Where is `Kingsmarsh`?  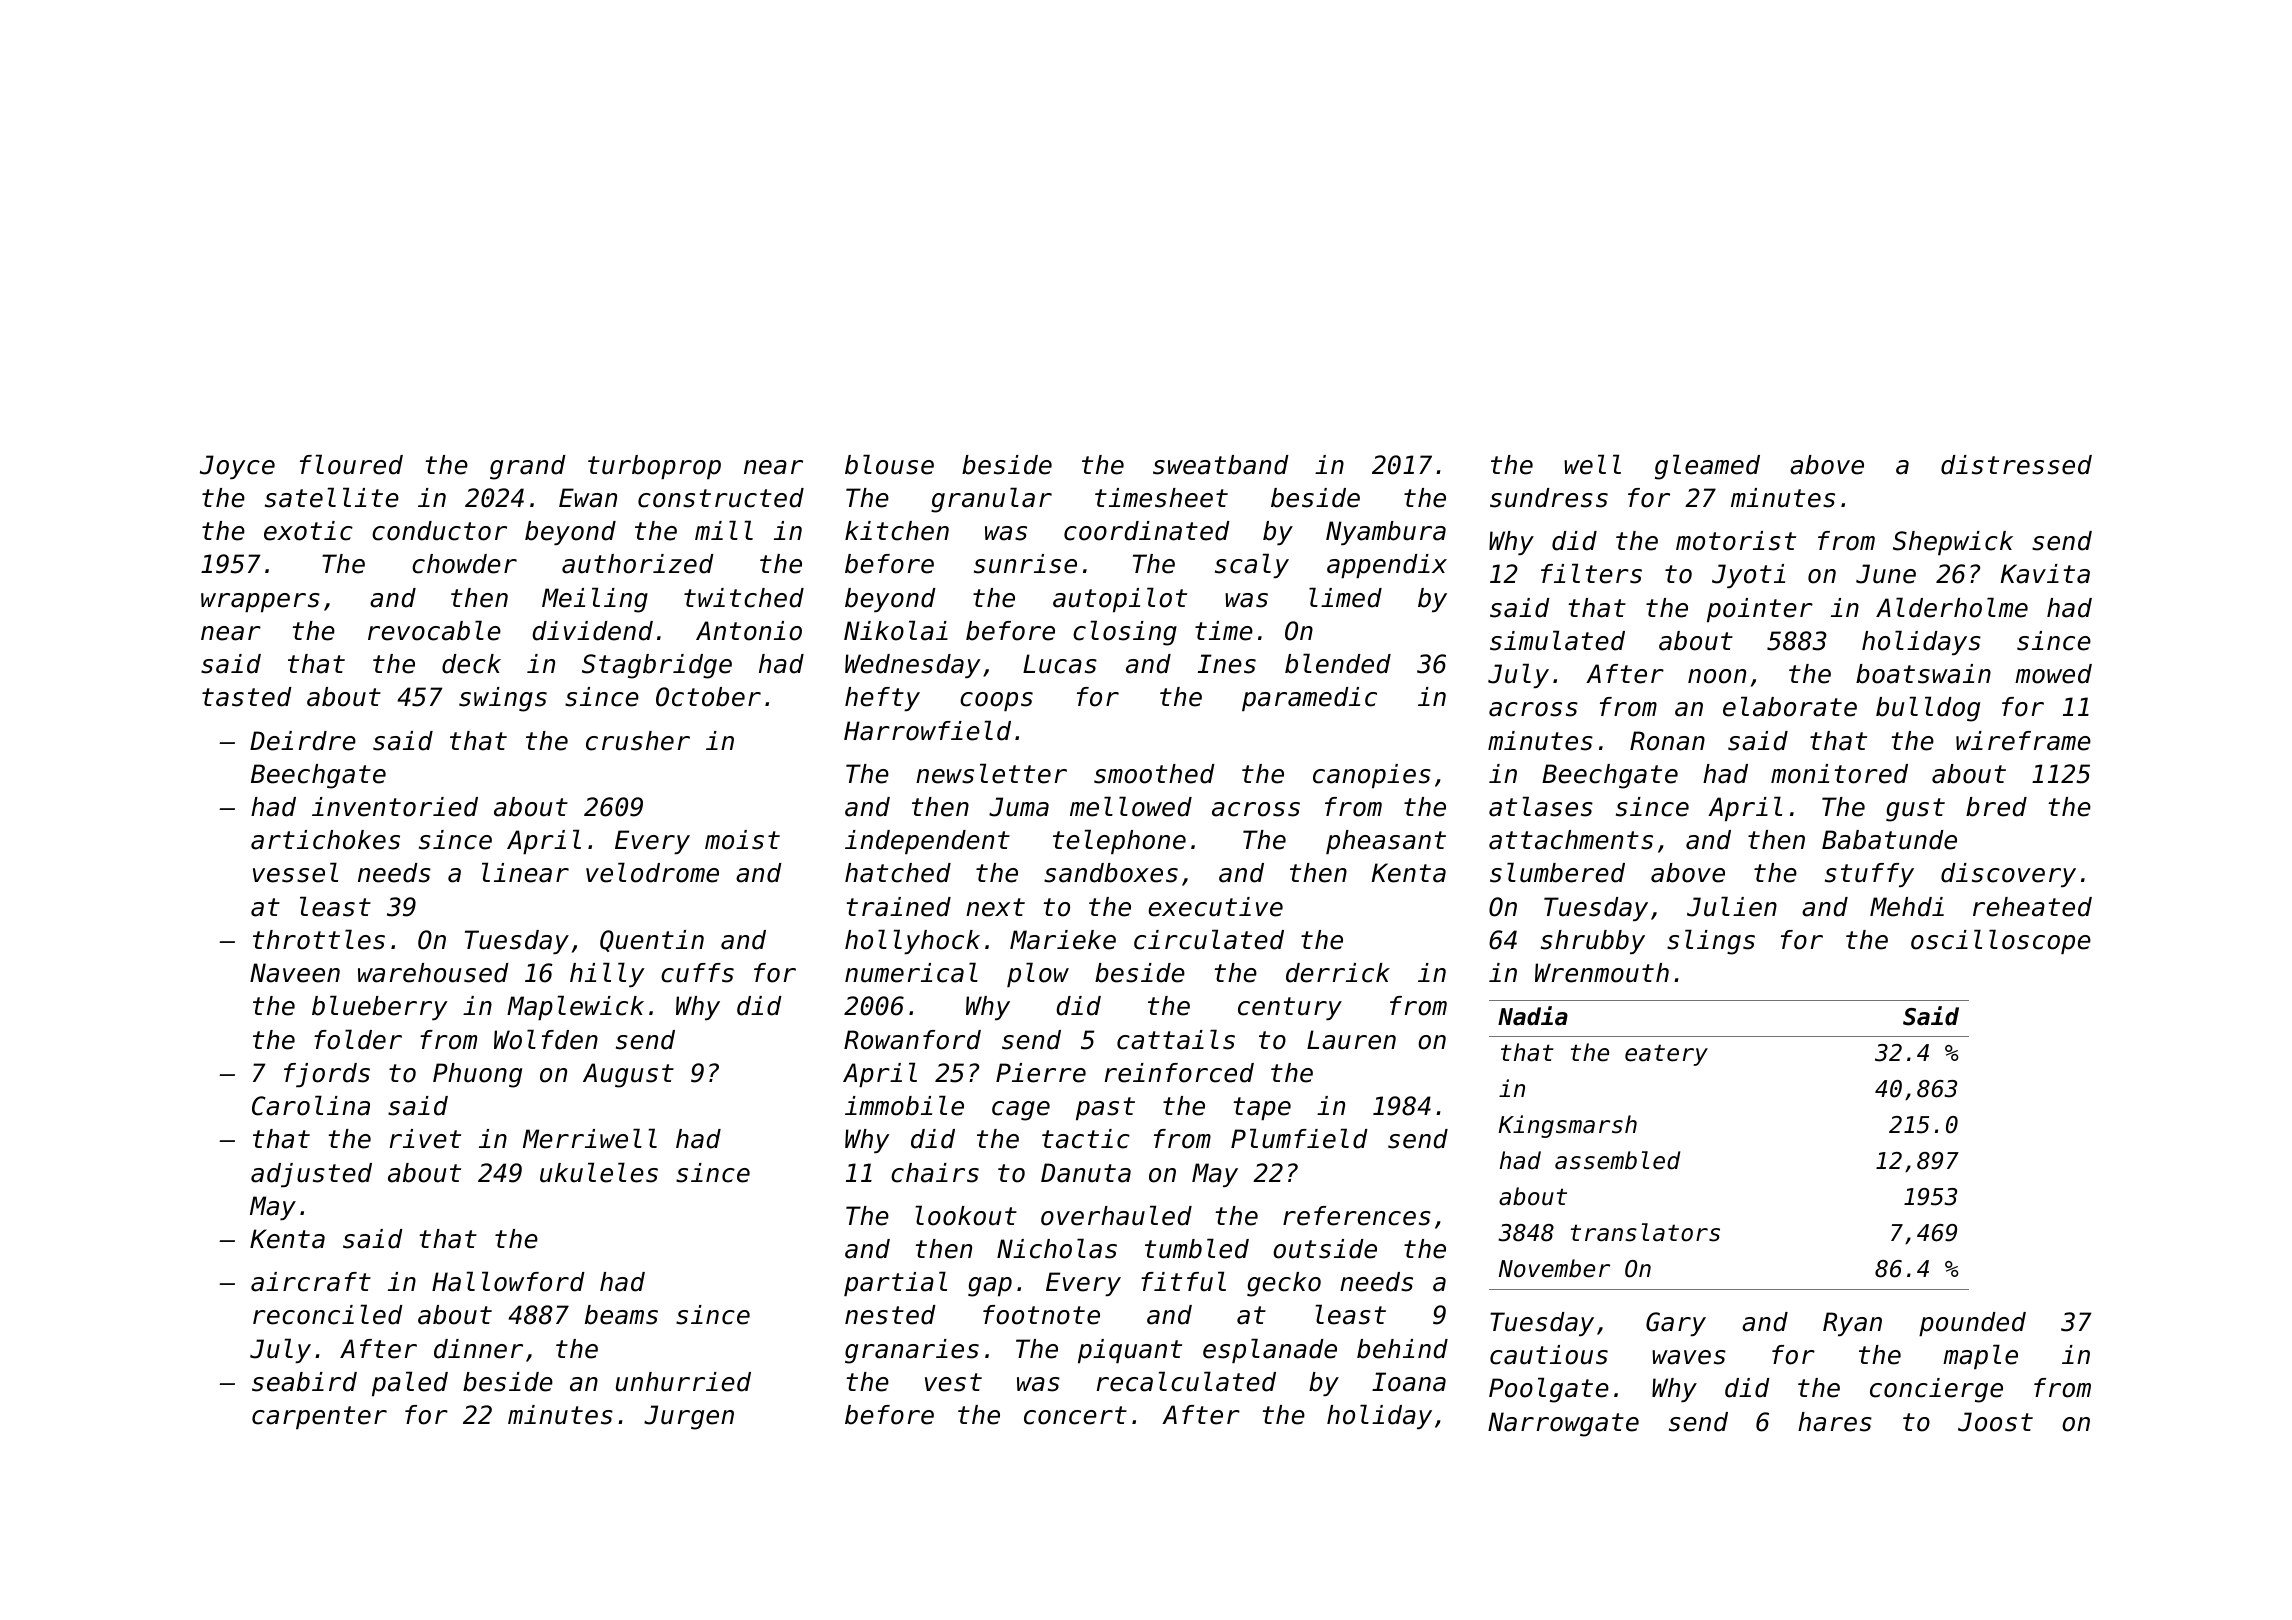
Kingsmarsh is located at coordinates (1568, 1126).
